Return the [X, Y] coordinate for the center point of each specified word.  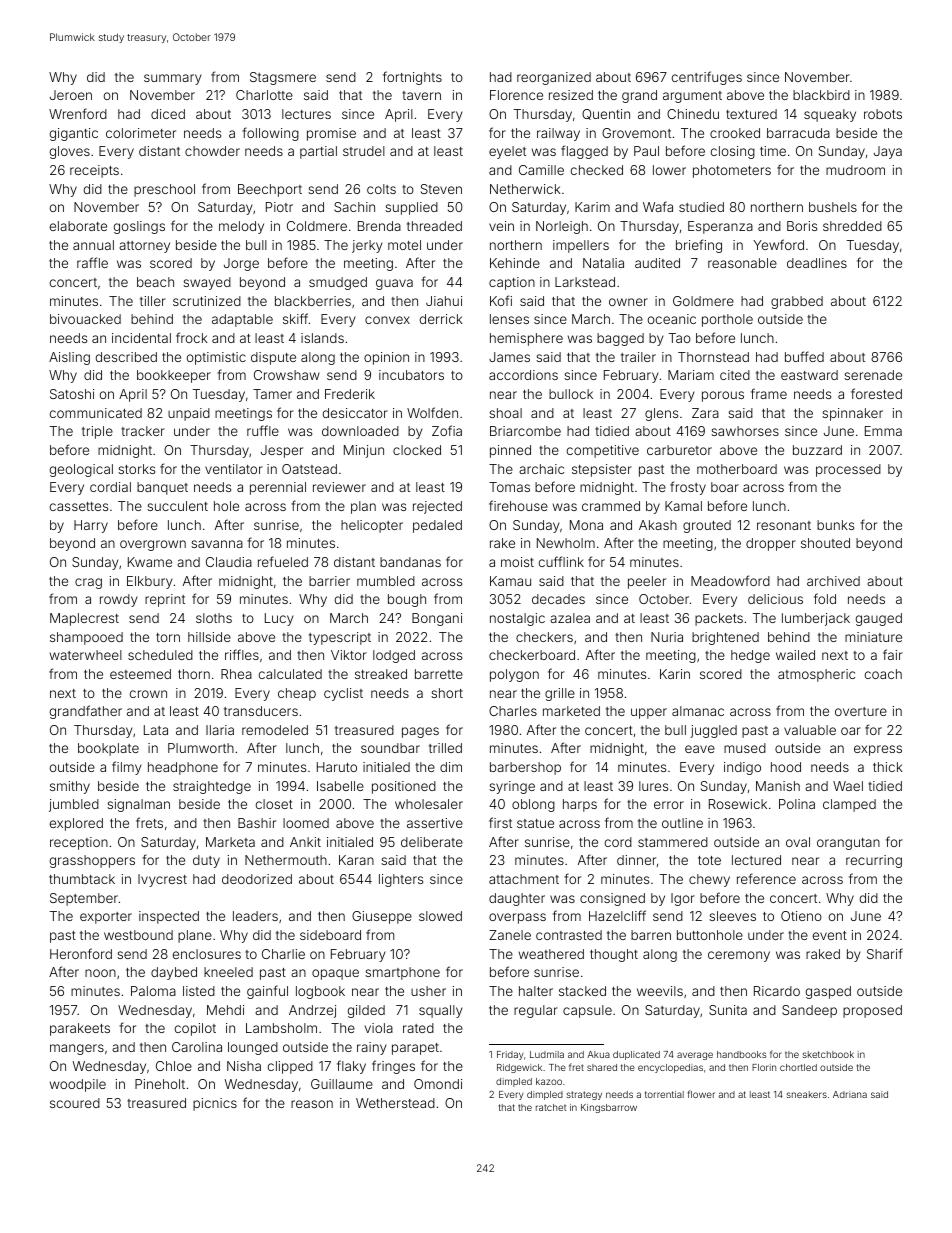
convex [387, 320]
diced [168, 114]
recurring [874, 861]
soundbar [390, 748]
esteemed [140, 674]
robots [883, 114]
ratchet [551, 1107]
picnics [215, 1104]
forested [876, 393]
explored [76, 824]
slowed [440, 916]
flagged [584, 152]
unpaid [189, 414]
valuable [810, 730]
